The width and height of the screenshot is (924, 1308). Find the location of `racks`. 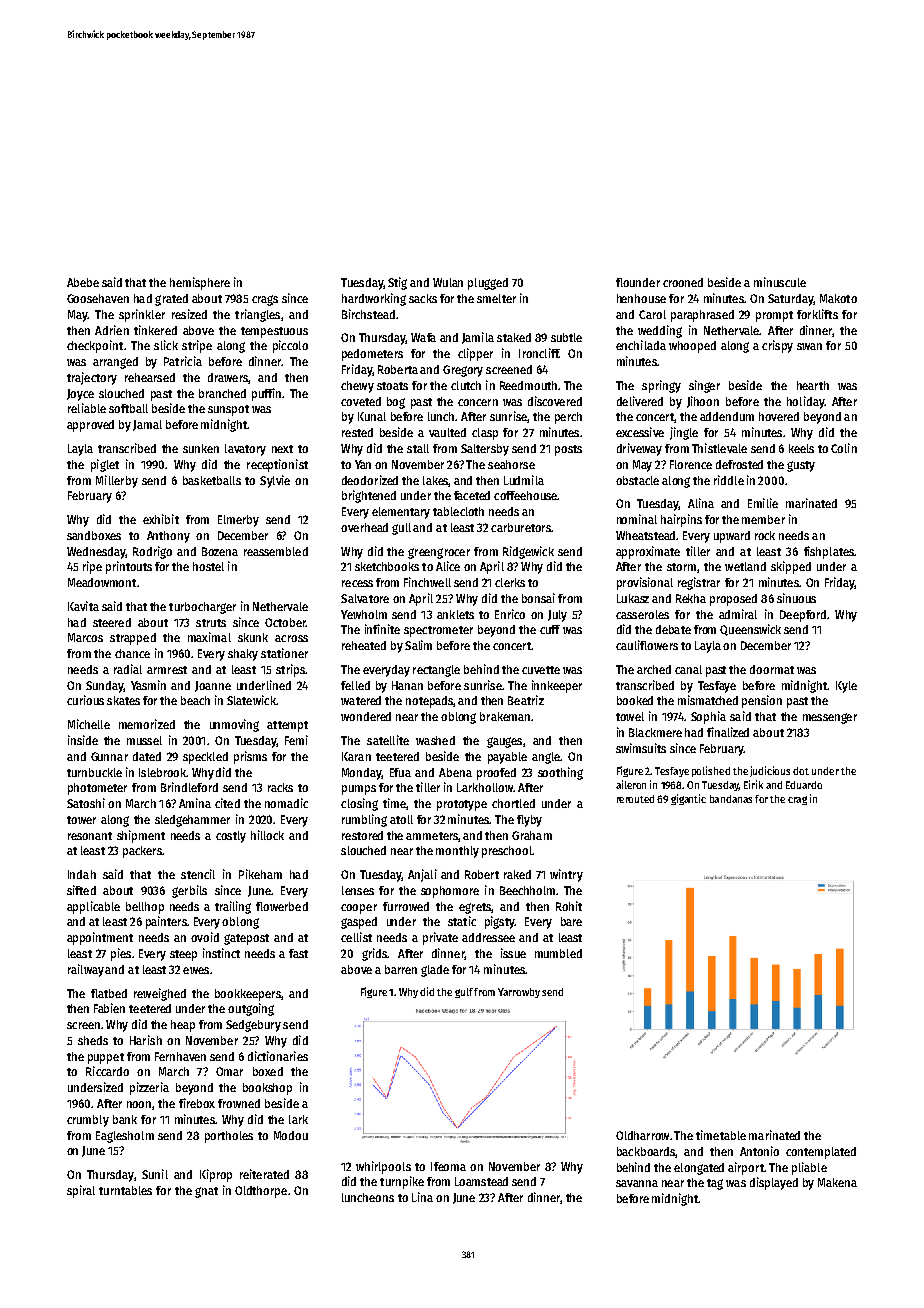

racks is located at coordinates (280, 787).
